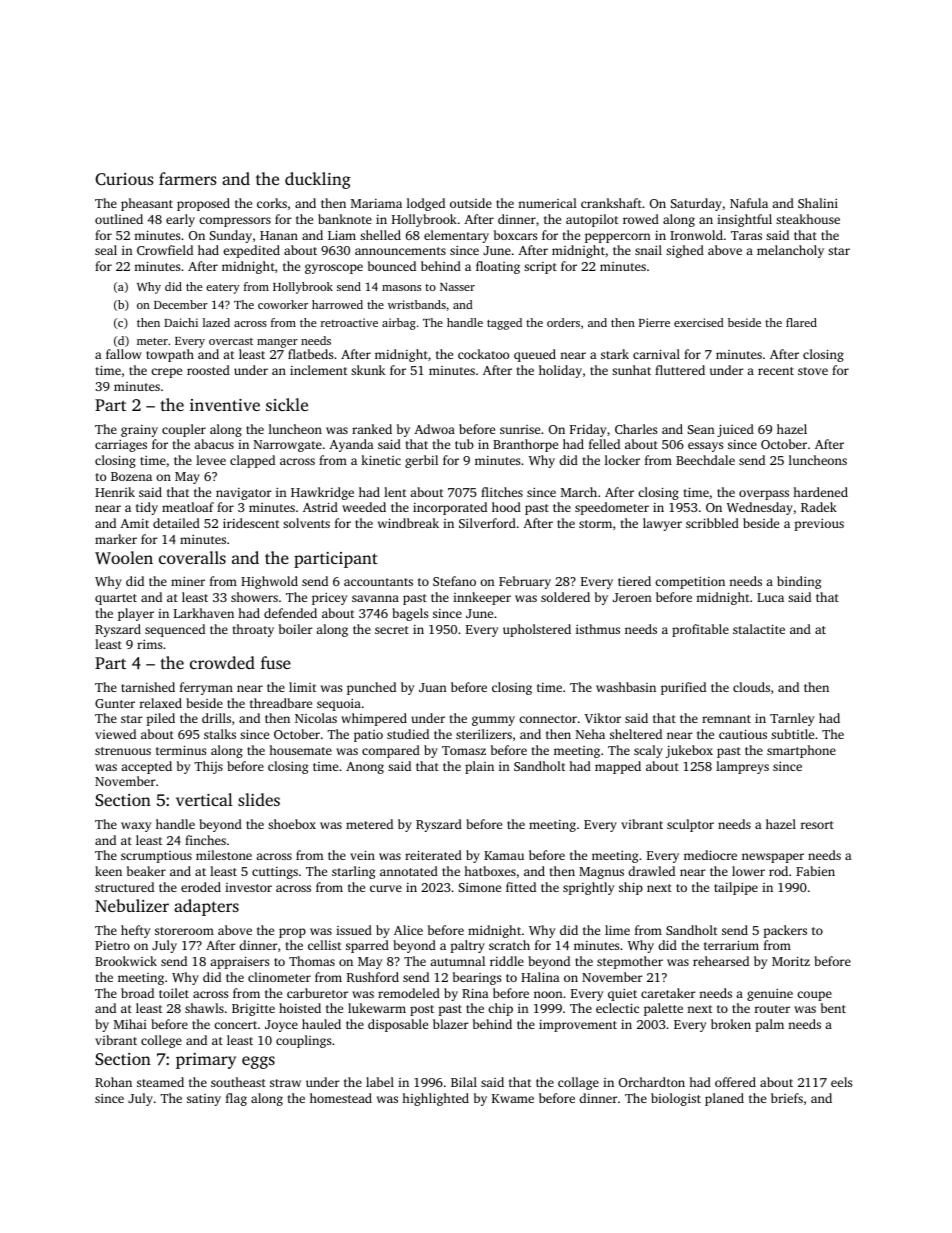  Describe the element at coordinates (801, 751) in the screenshot. I see `smartphone` at that location.
